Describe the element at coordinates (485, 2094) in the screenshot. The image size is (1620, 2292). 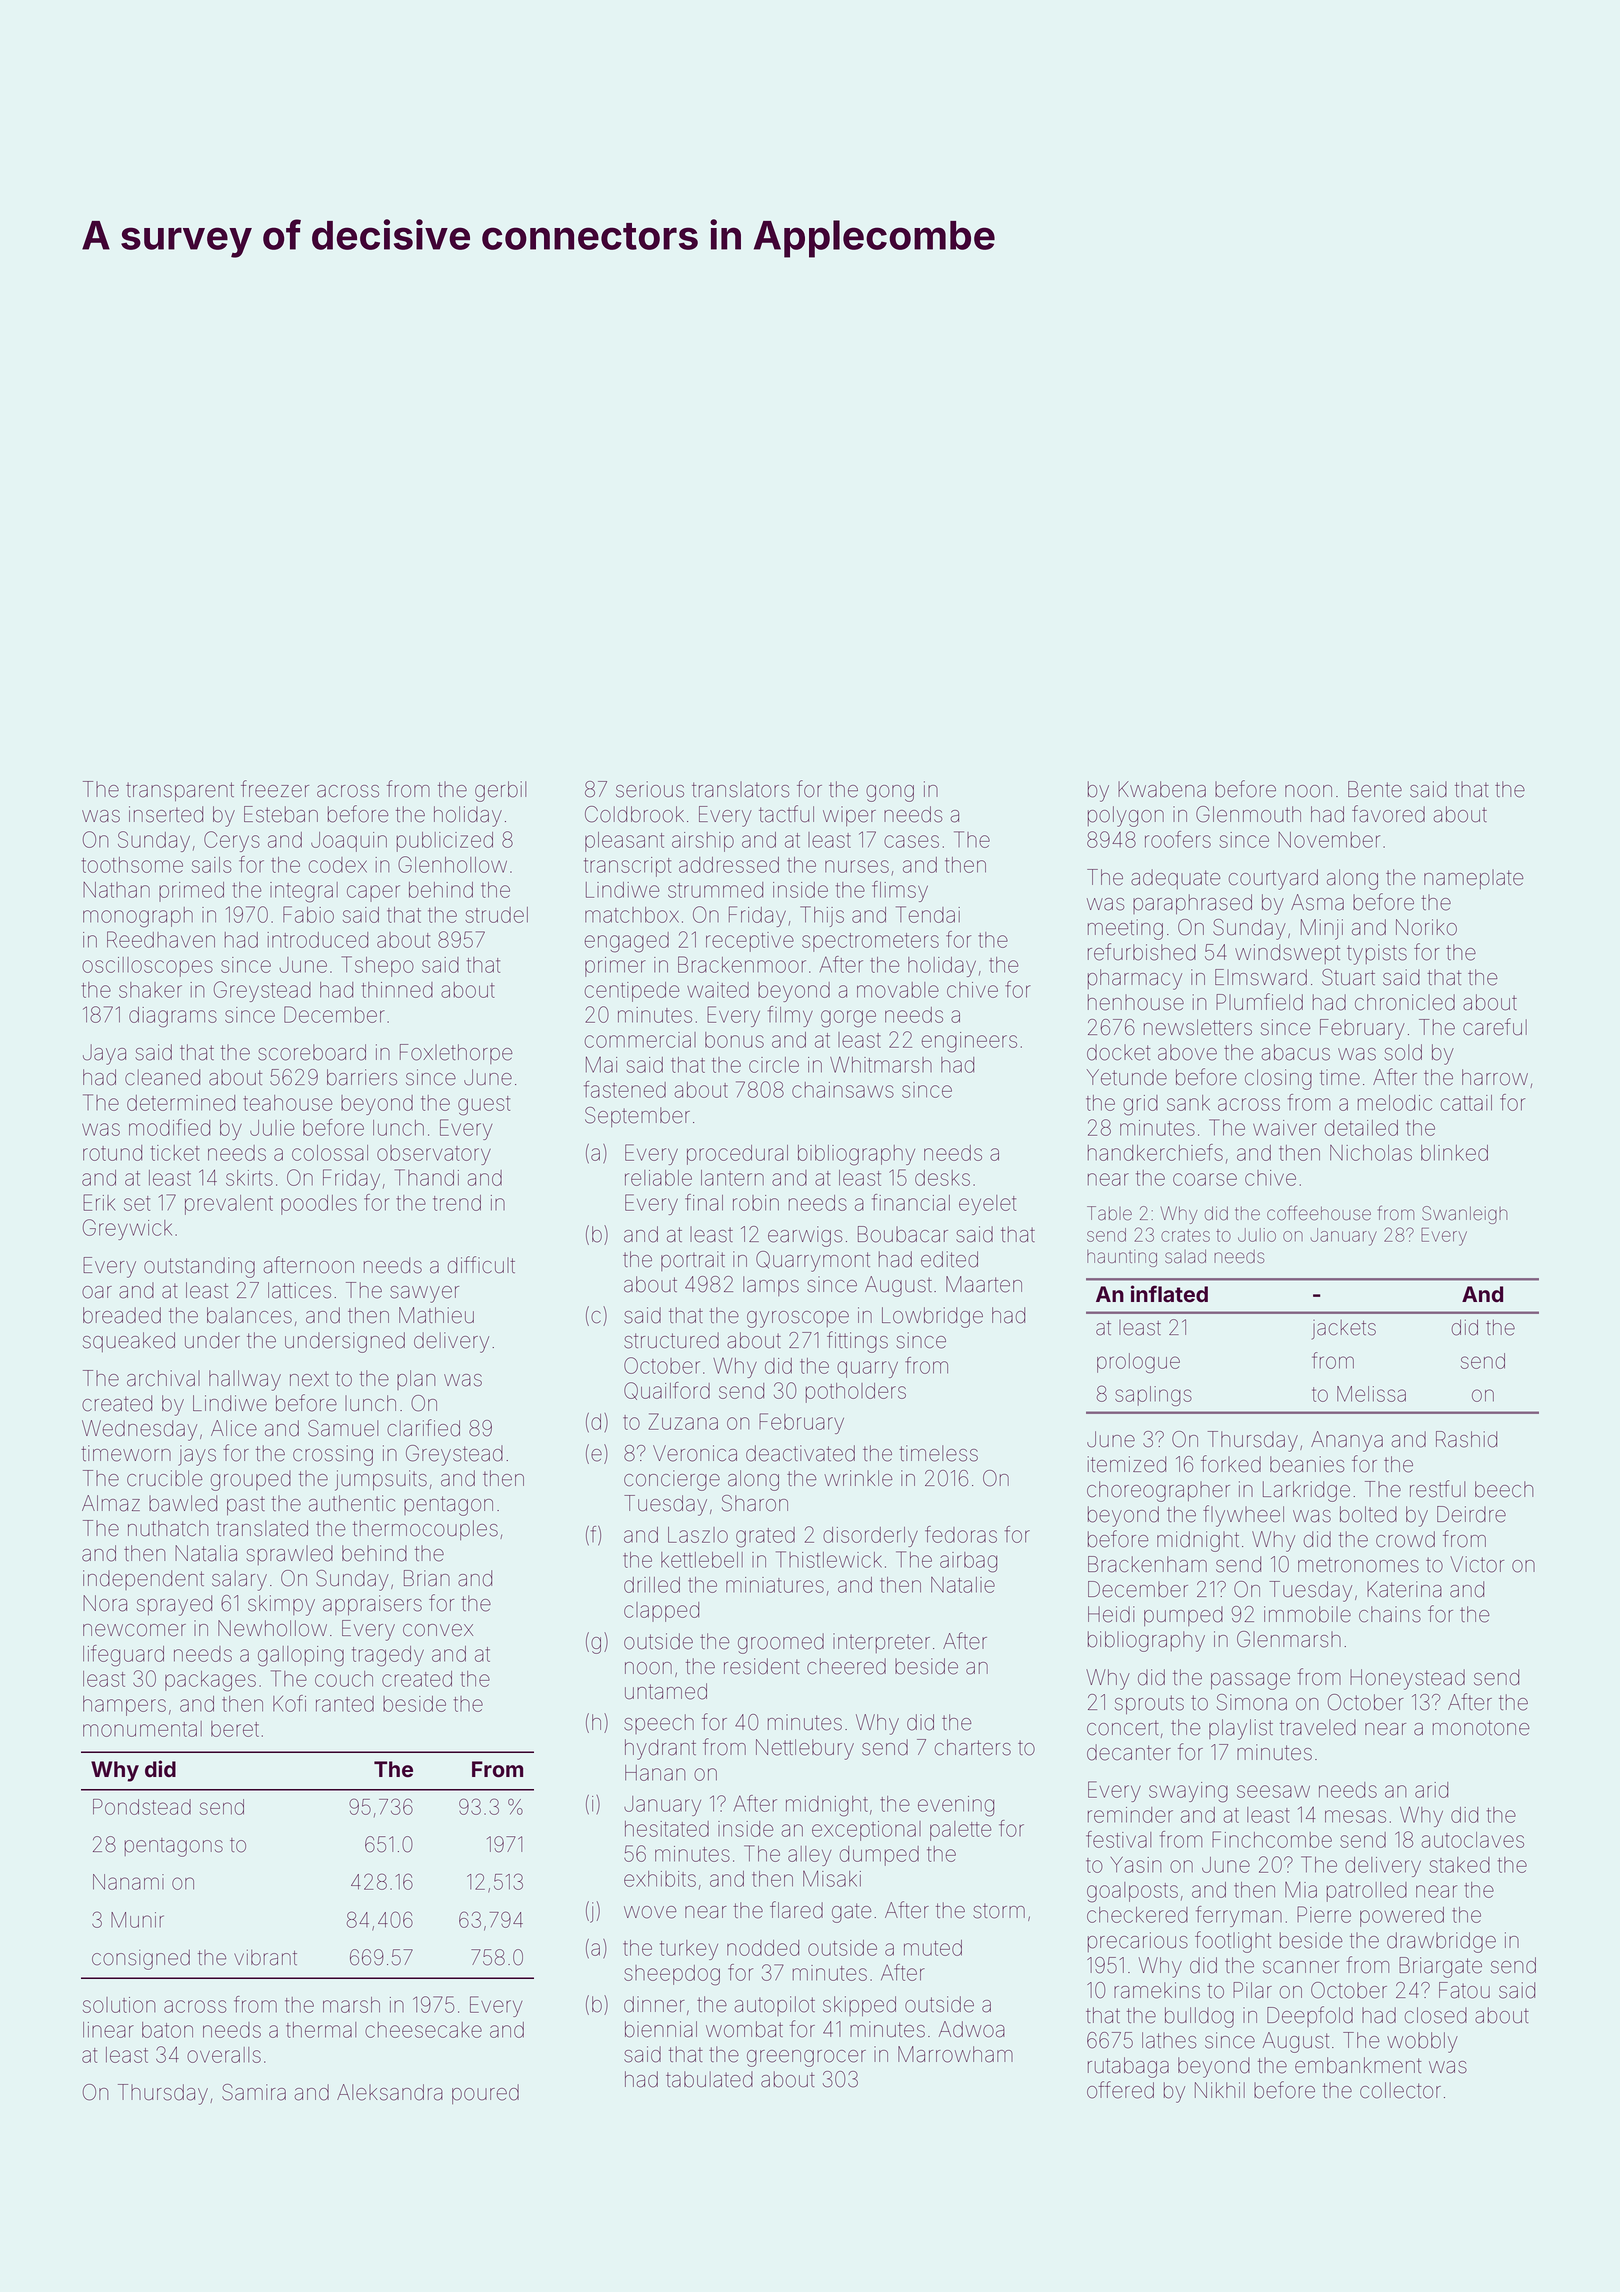
I see `poured` at that location.
